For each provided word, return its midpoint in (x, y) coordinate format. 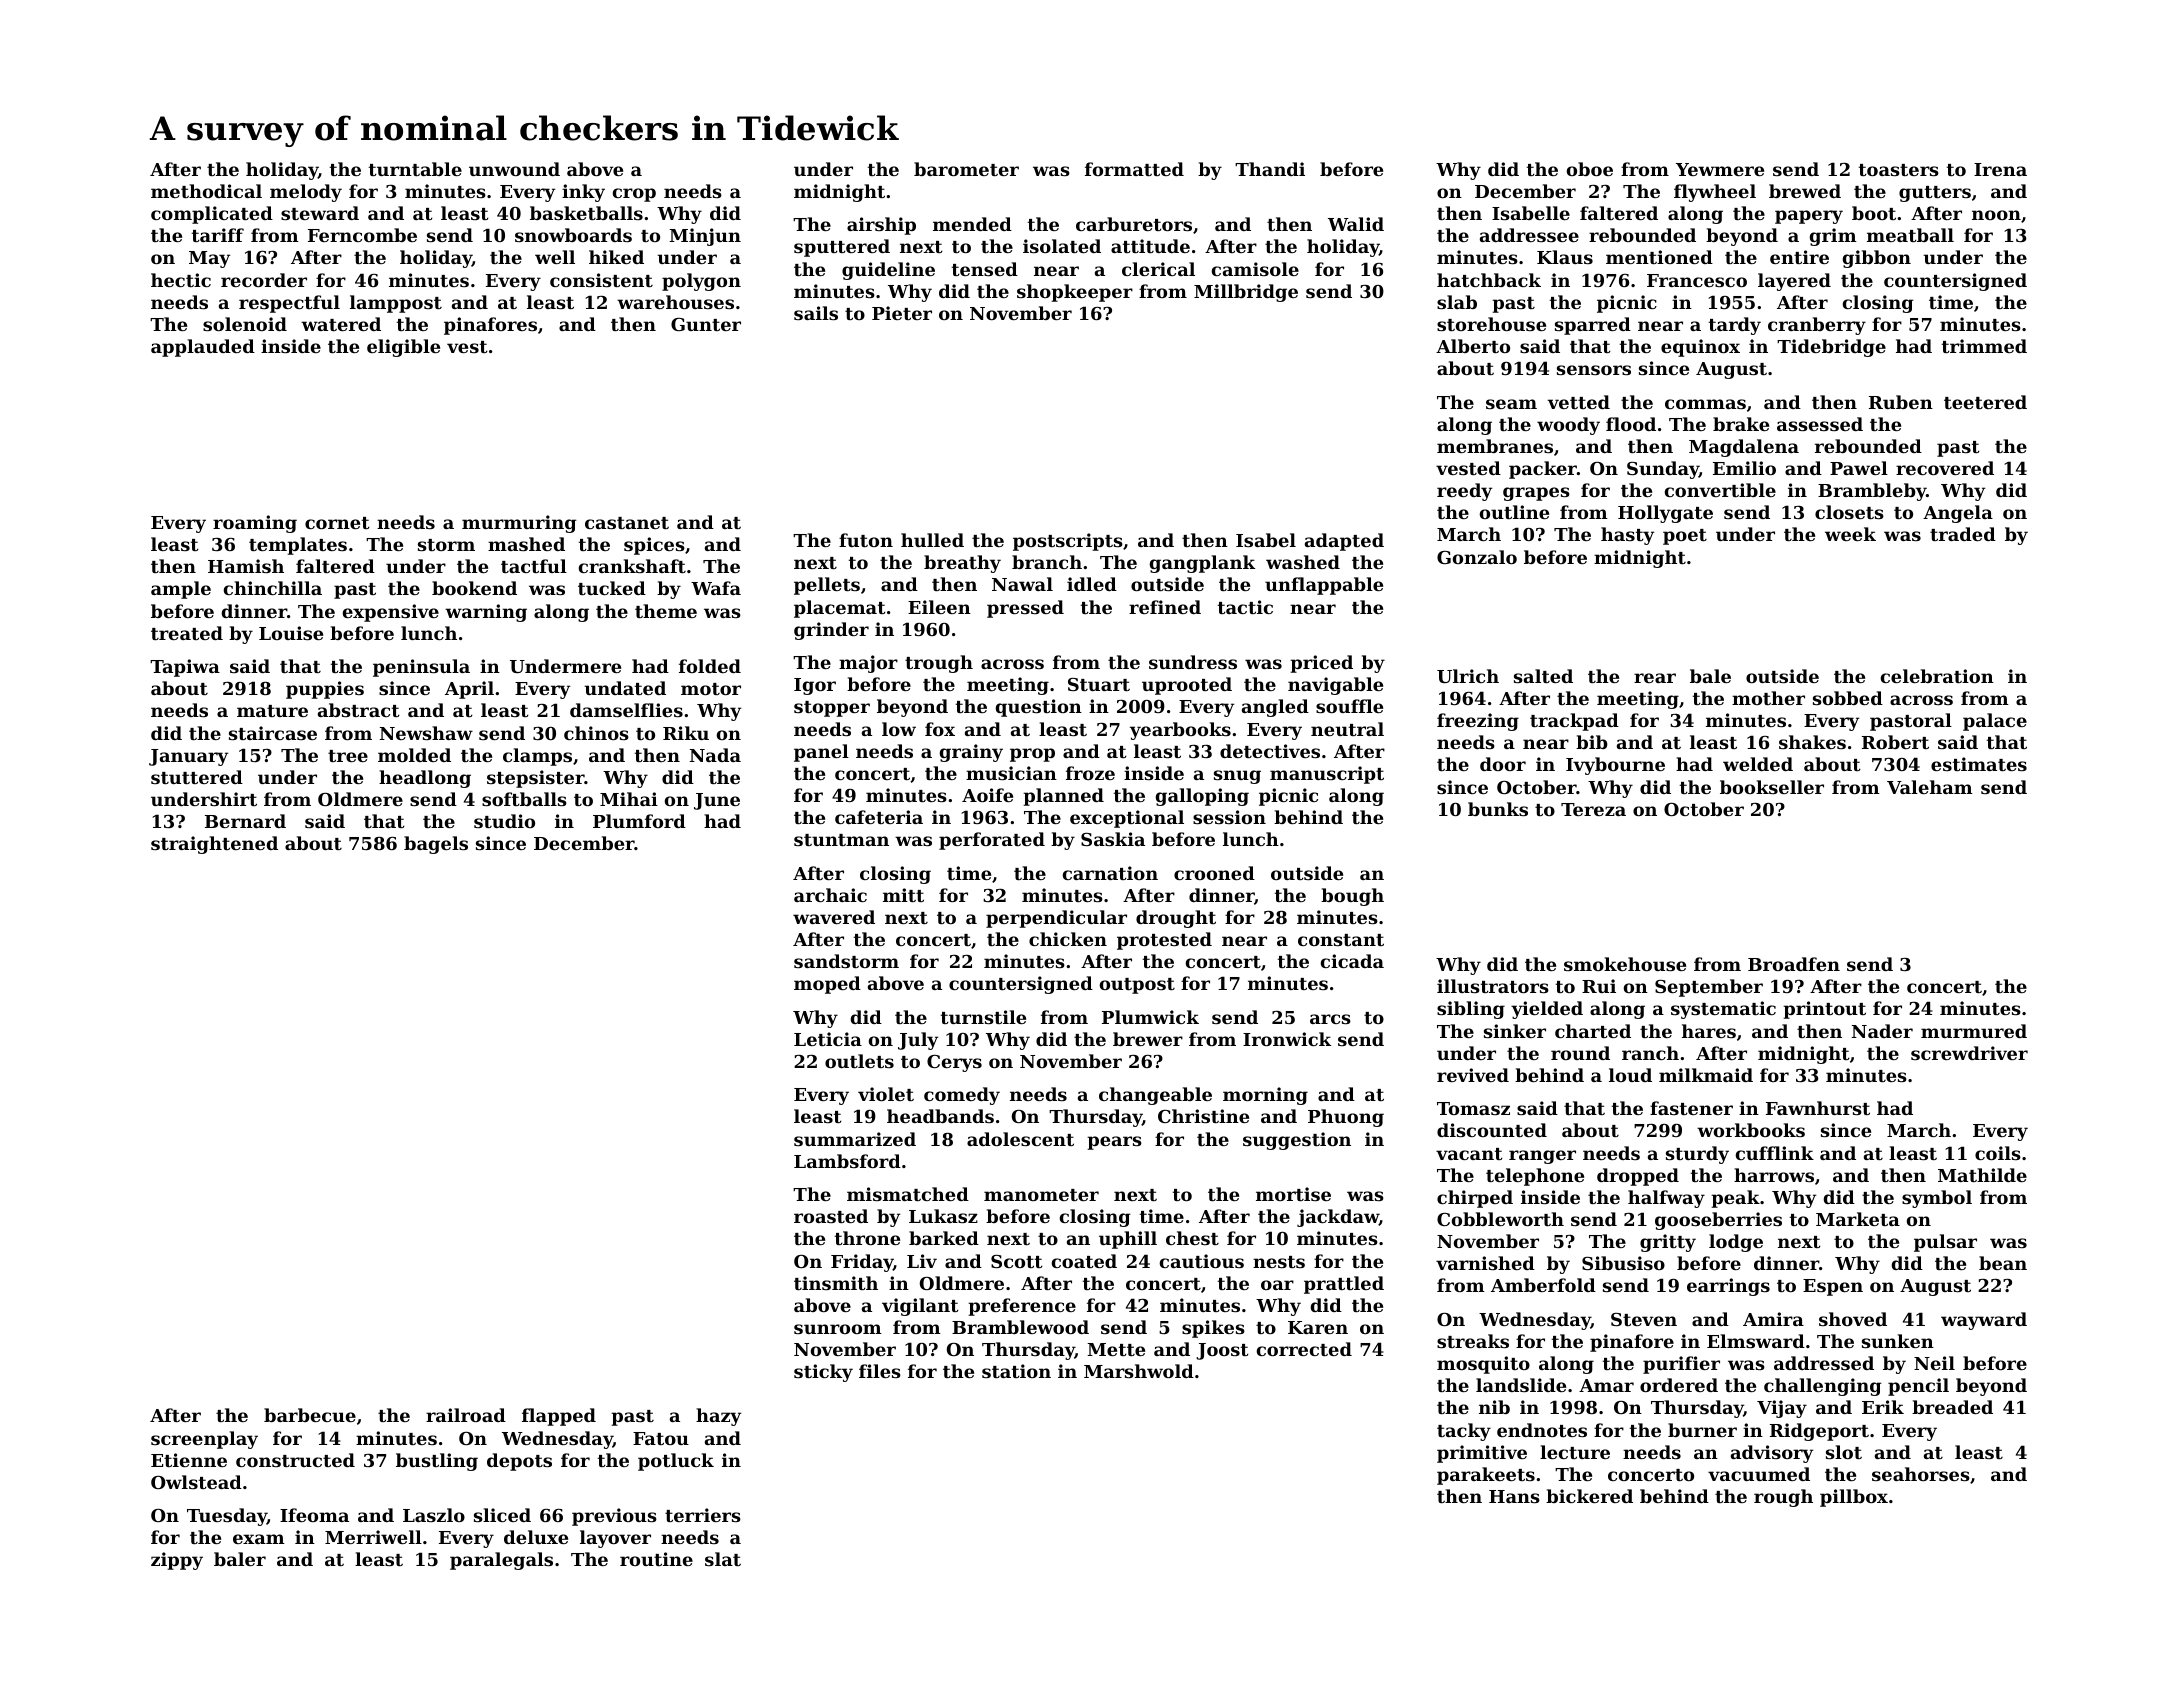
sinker (1515, 1031)
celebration (1937, 676)
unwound (514, 169)
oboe (1590, 169)
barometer (966, 169)
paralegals (501, 1561)
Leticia (828, 1039)
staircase (273, 733)
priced (1321, 664)
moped (827, 985)
